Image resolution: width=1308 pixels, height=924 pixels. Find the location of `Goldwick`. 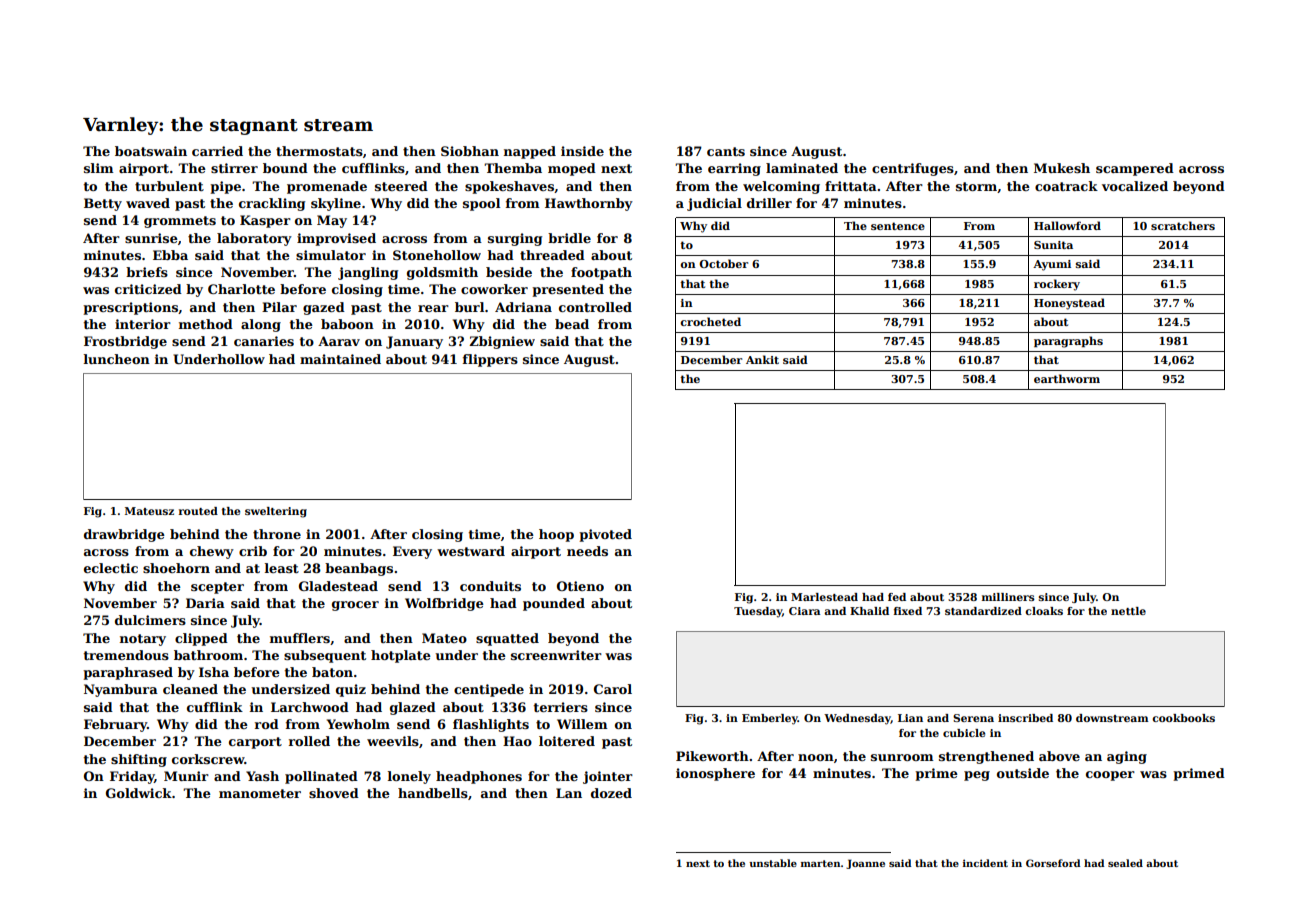

Goldwick is located at coordinates (139, 793).
